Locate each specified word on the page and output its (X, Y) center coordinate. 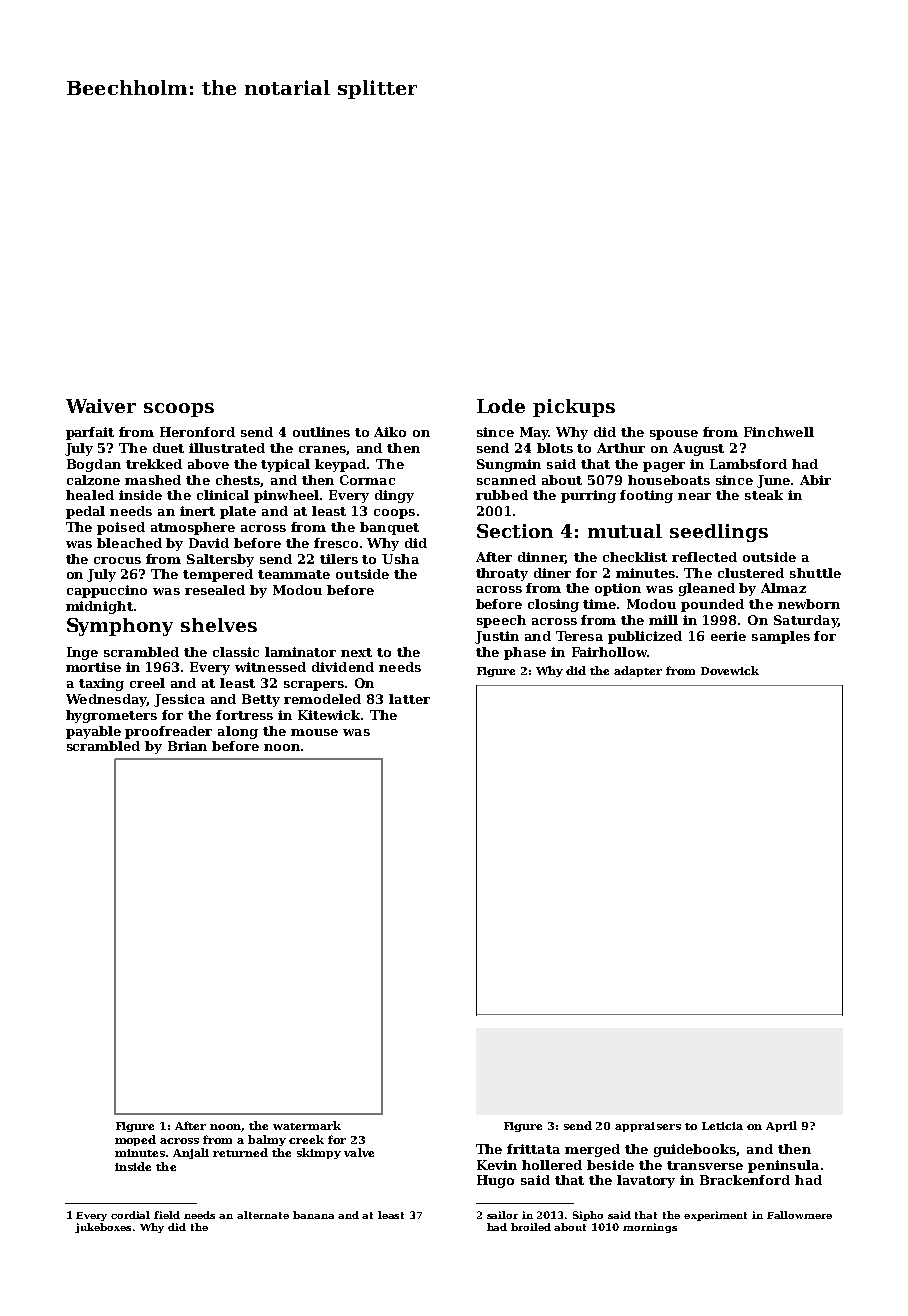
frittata (533, 1149)
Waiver (101, 406)
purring (588, 496)
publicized (645, 637)
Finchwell (779, 432)
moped (135, 1140)
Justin (497, 637)
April (781, 1126)
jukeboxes (103, 1228)
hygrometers (111, 716)
